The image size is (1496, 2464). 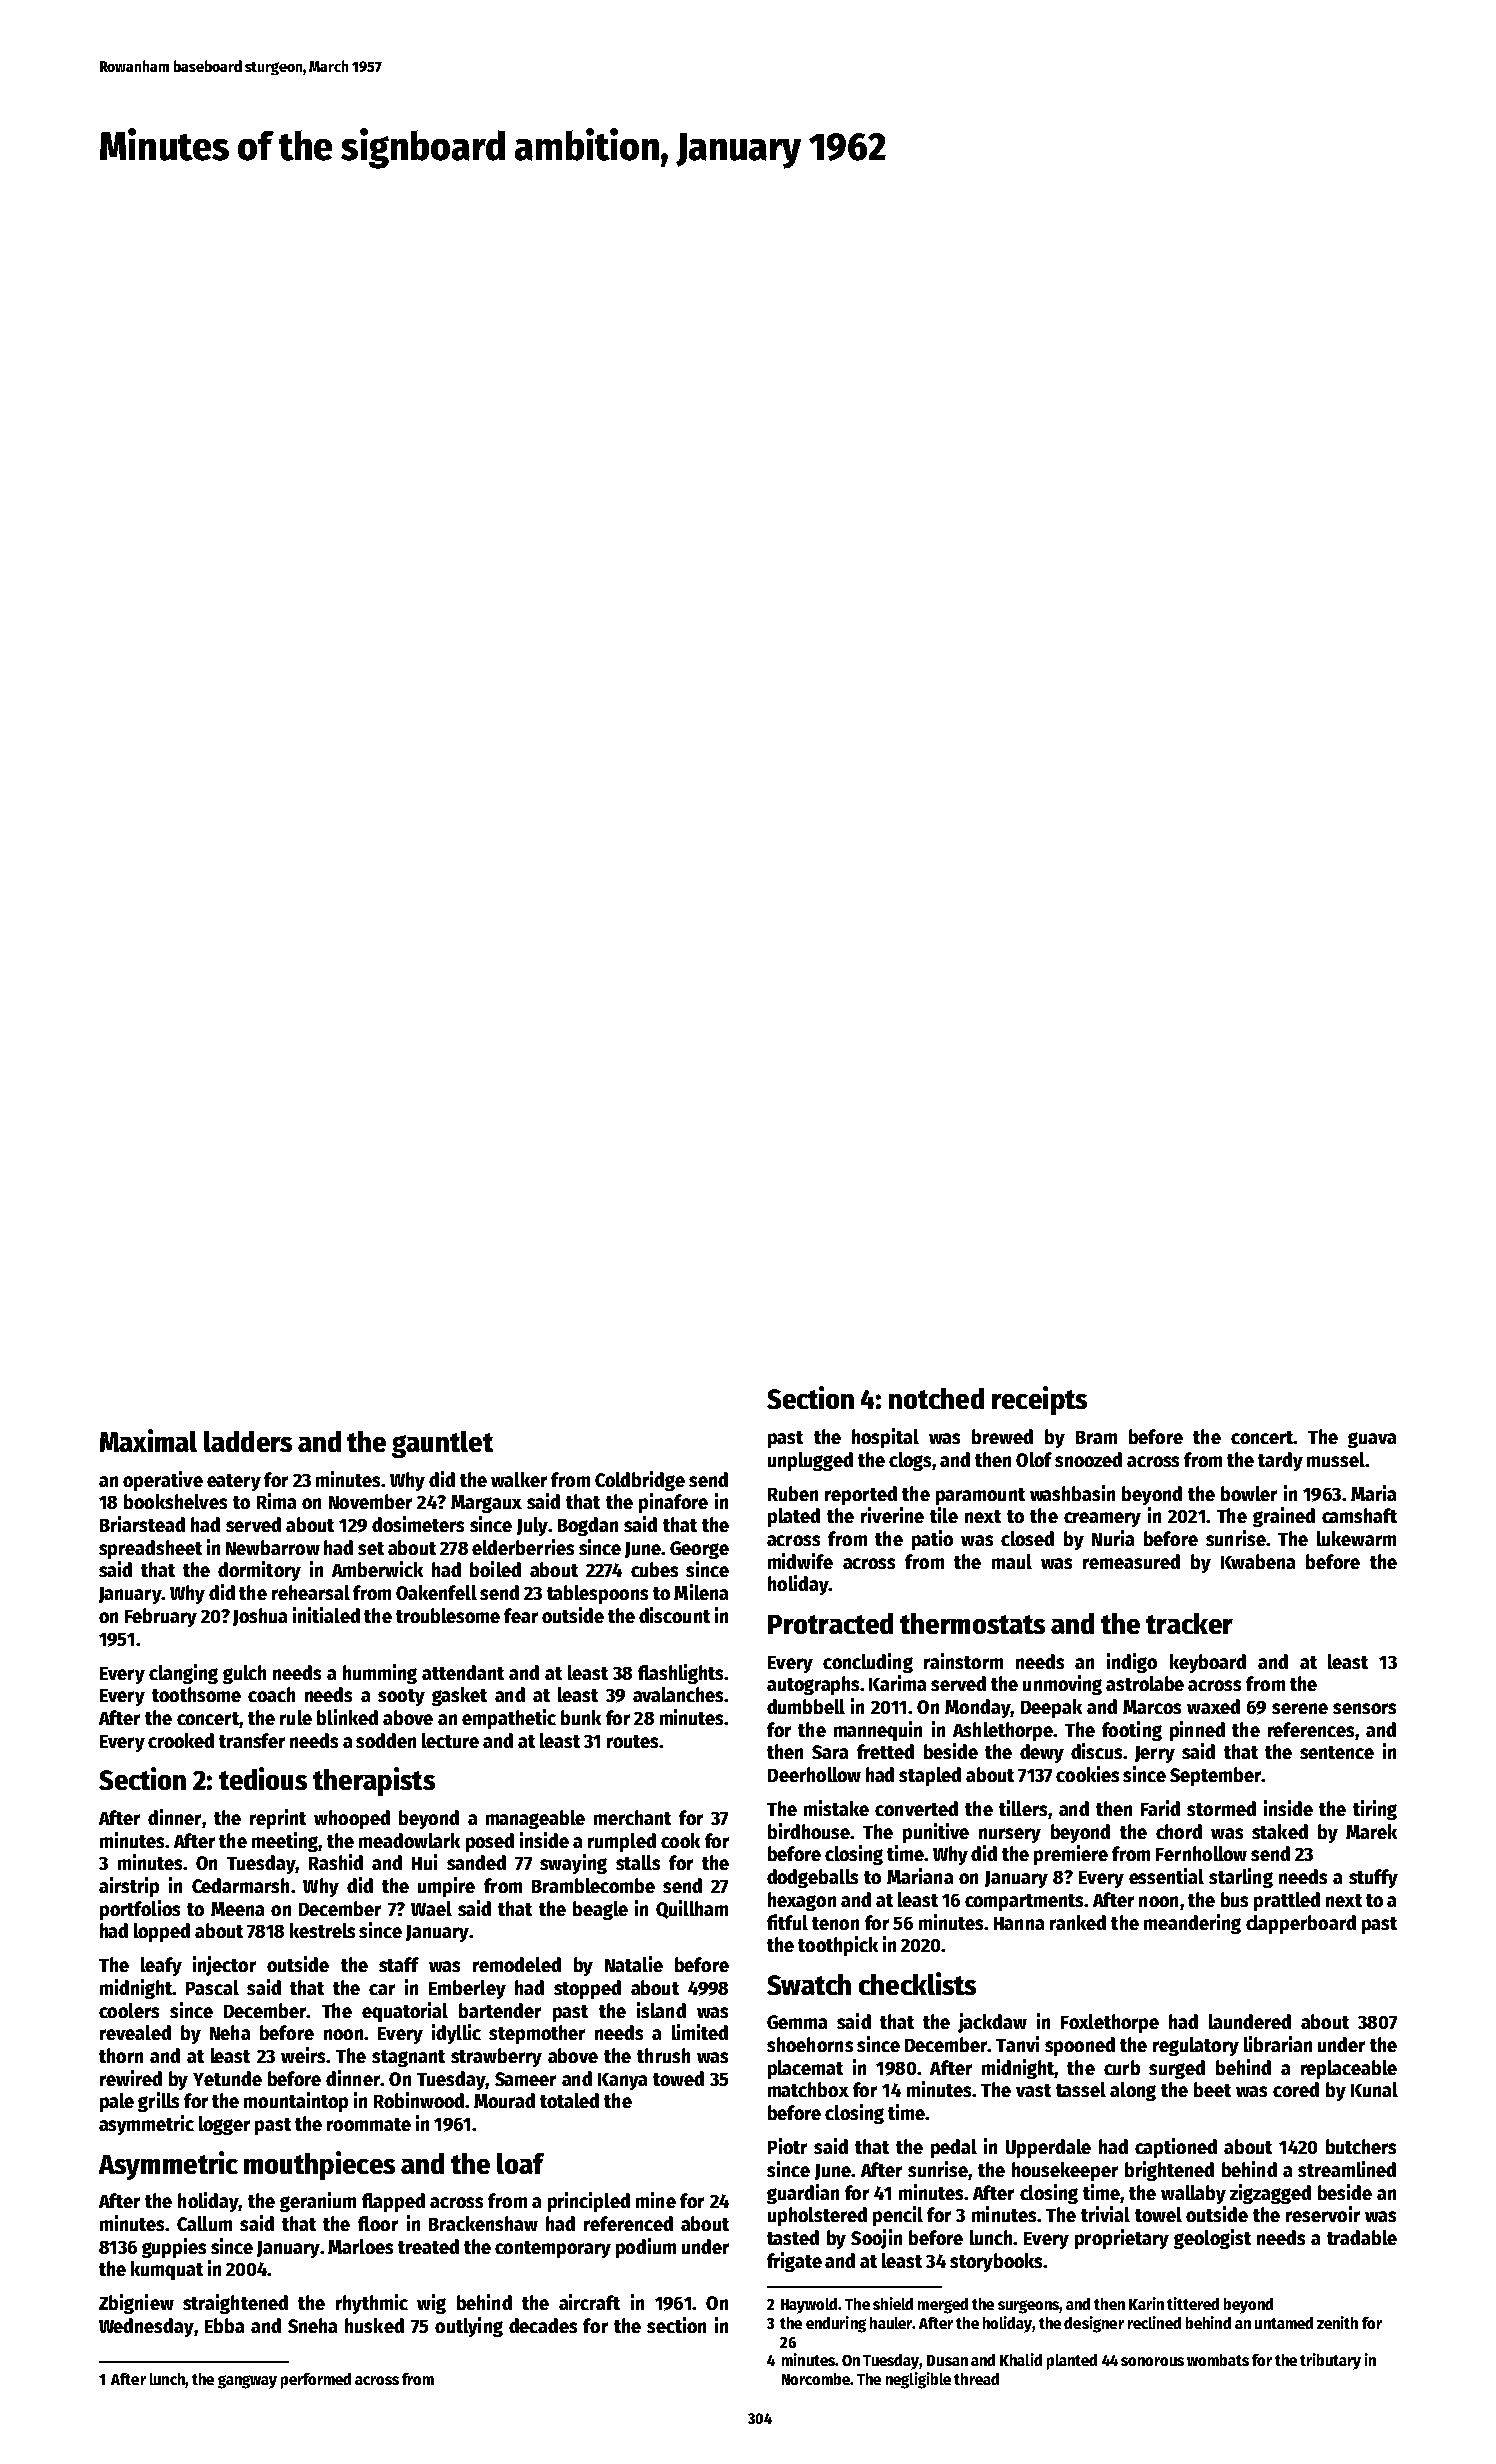 What do you see at coordinates (247, 2382) in the image?
I see `gangway` at bounding box center [247, 2382].
